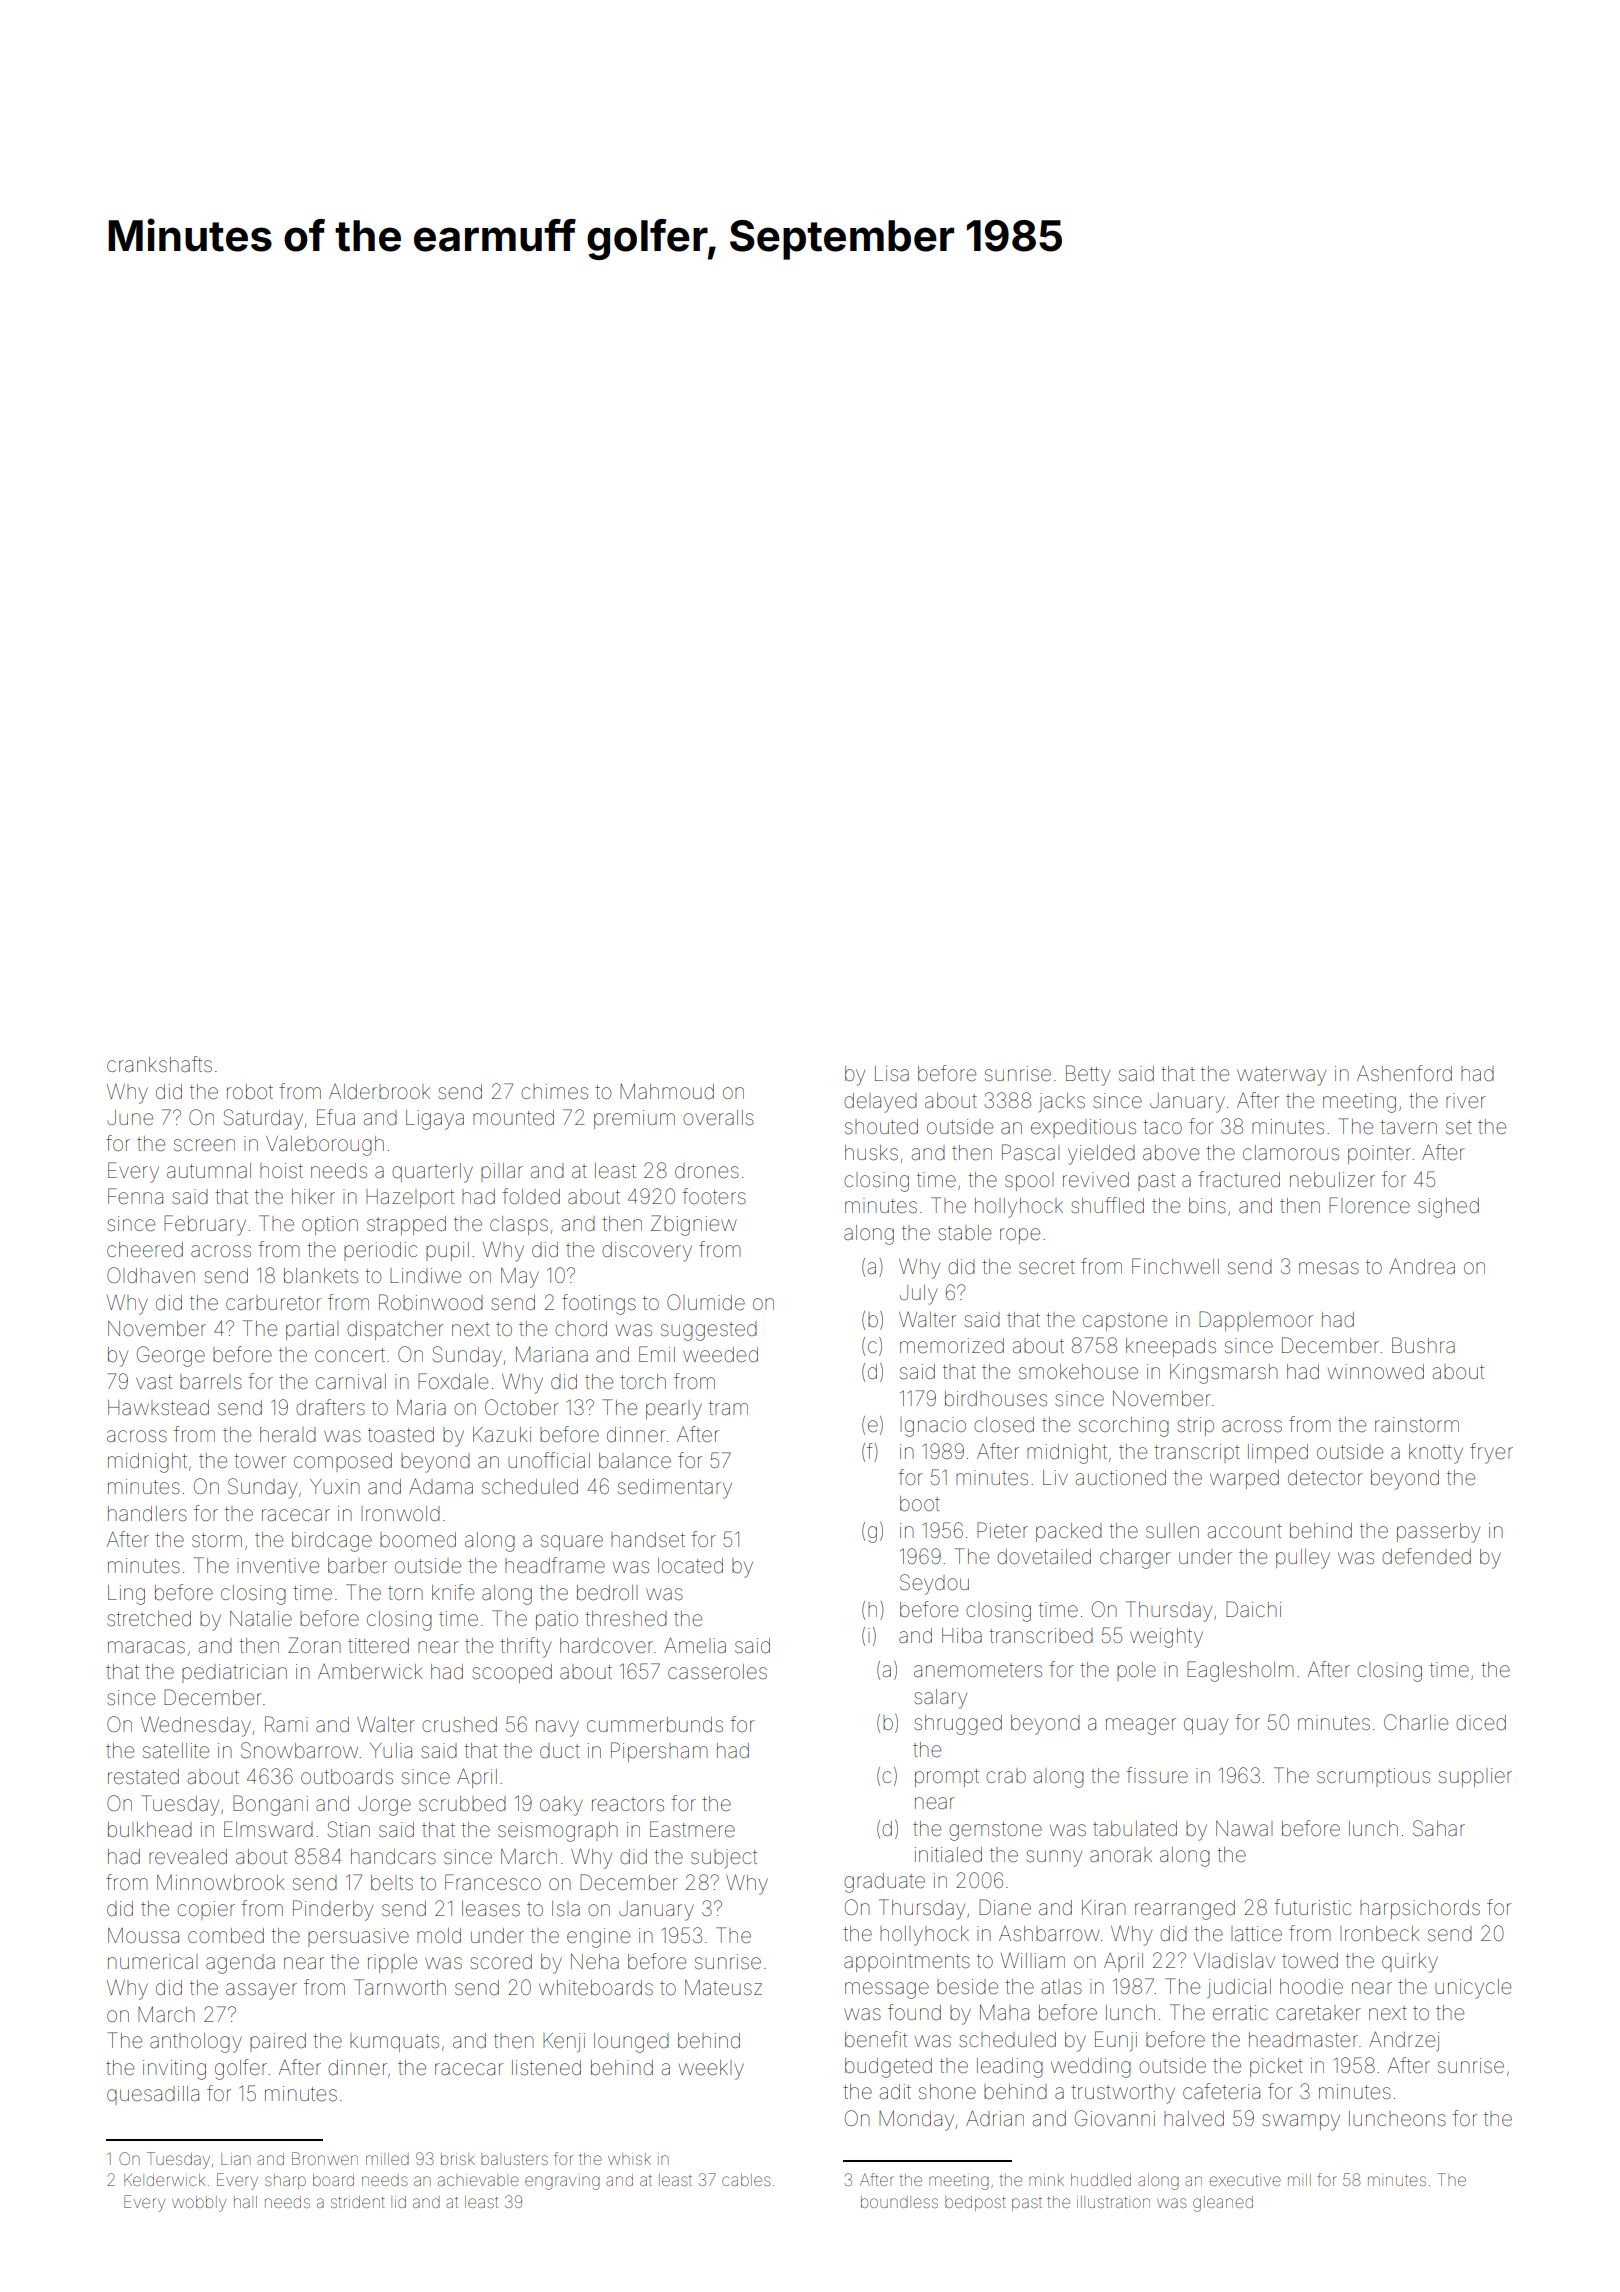 This page has height=2292, width=1620. What do you see at coordinates (199, 2204) in the page?
I see `wobbly` at bounding box center [199, 2204].
